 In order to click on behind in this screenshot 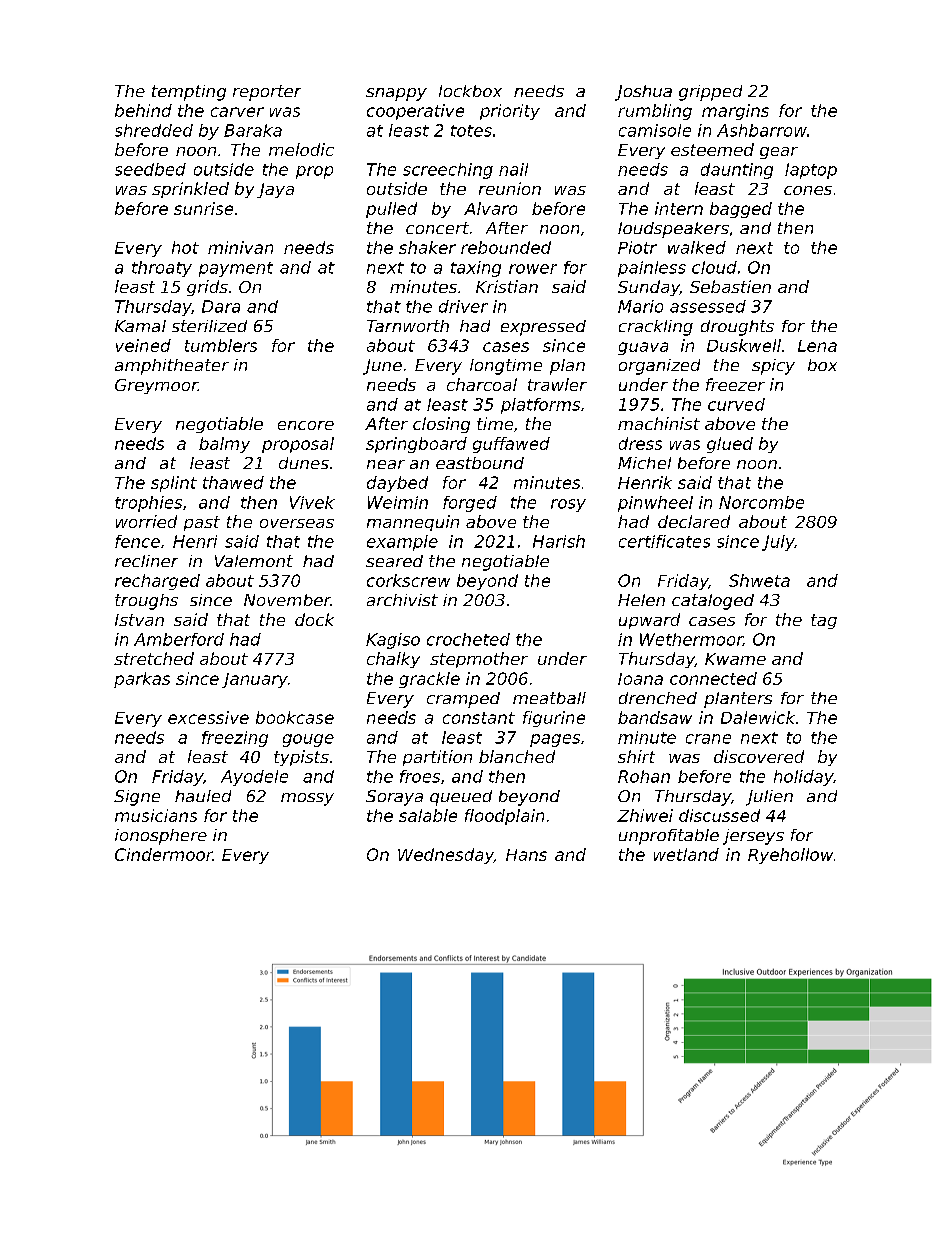, I will do `click(143, 110)`.
